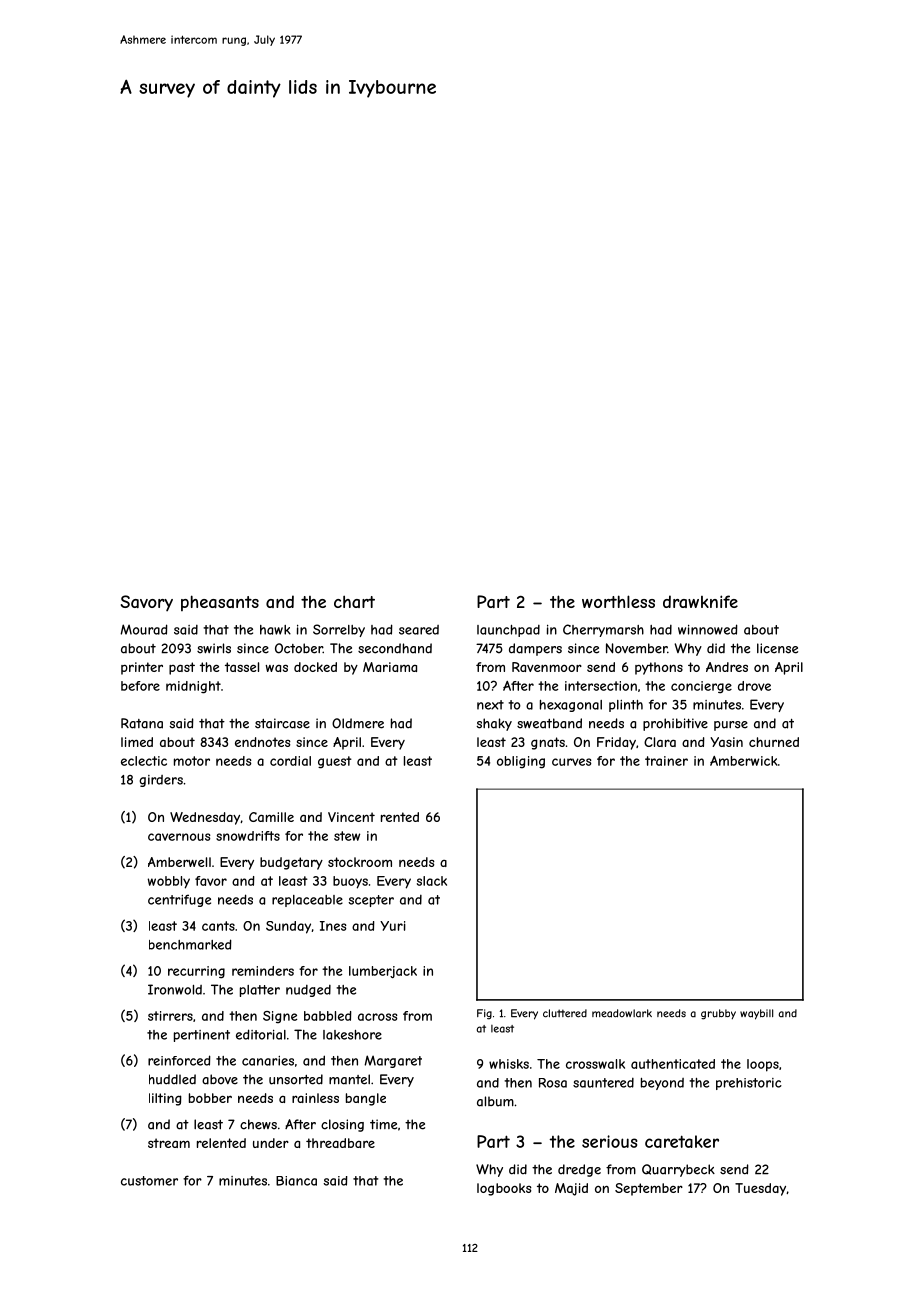  What do you see at coordinates (393, 926) in the image?
I see `Yuri` at bounding box center [393, 926].
